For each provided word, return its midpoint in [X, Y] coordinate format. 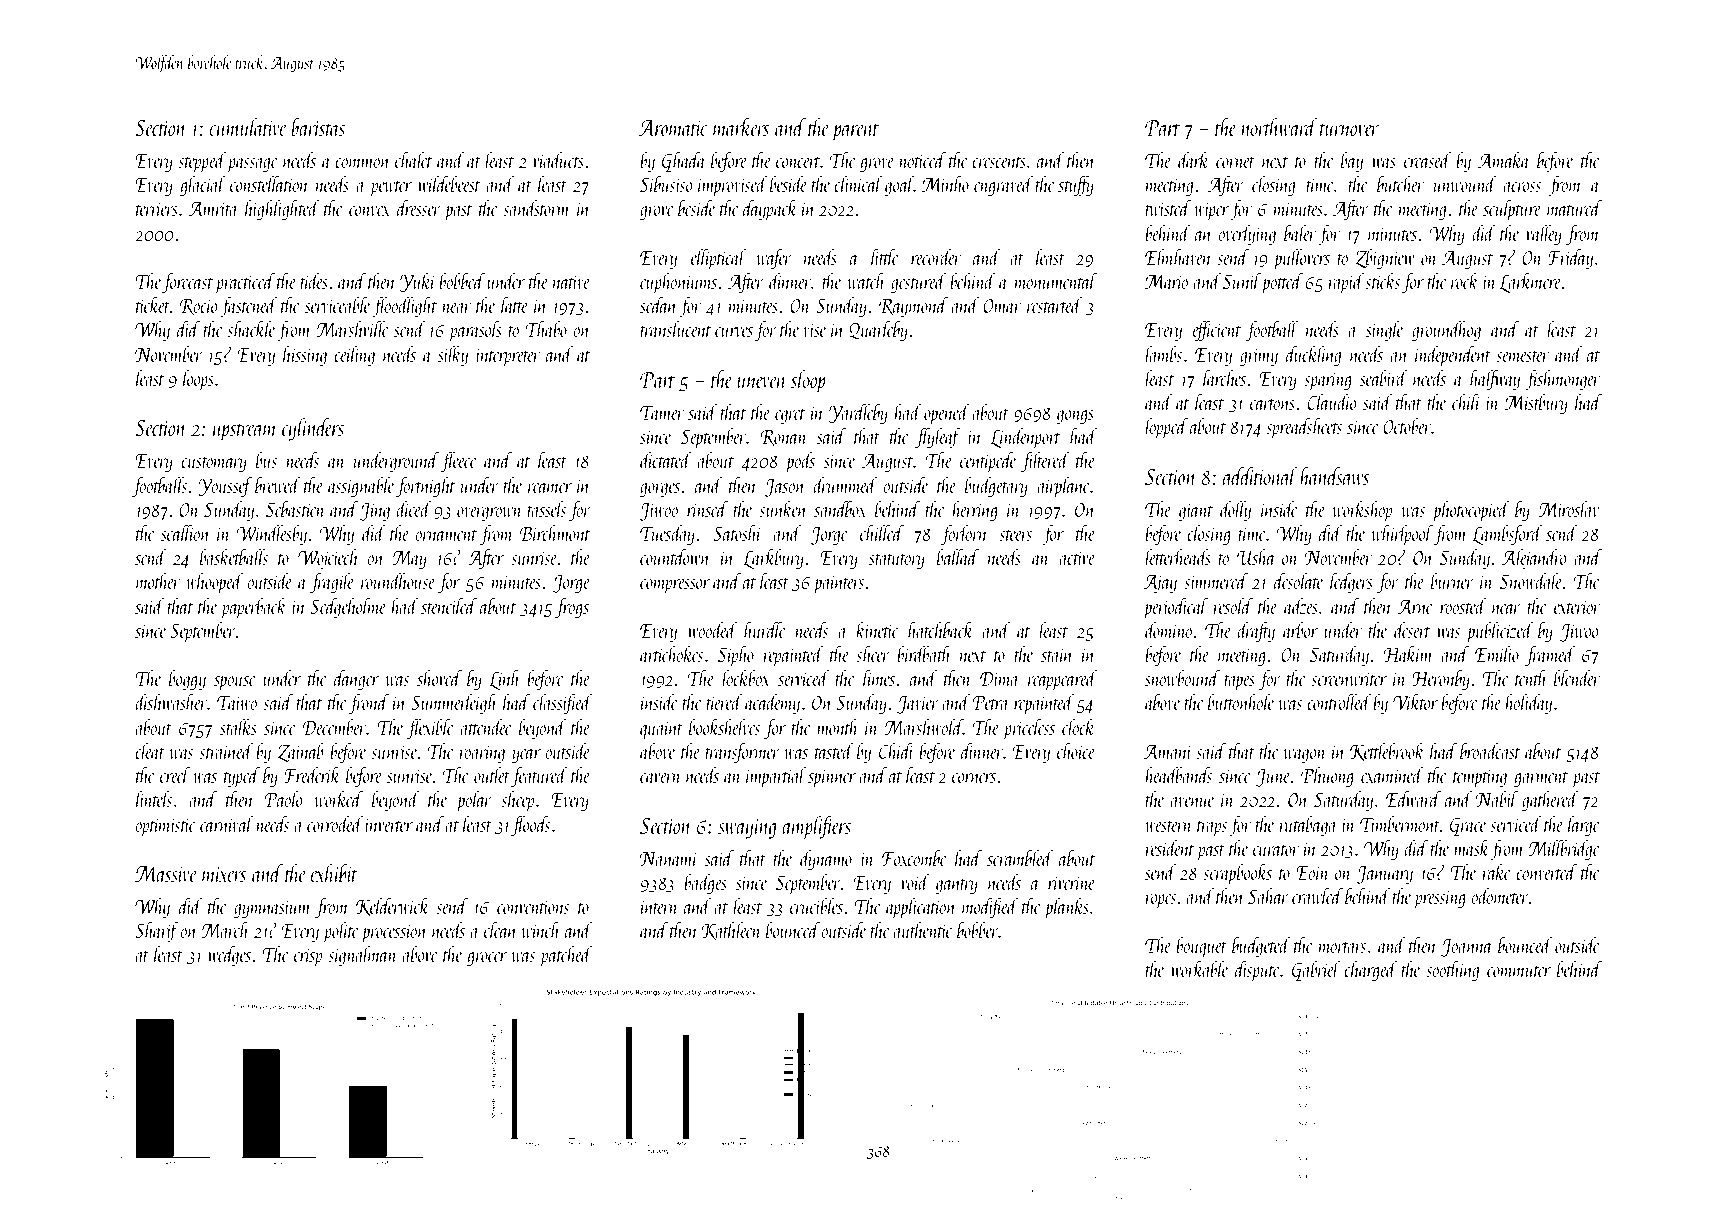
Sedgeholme [348, 608]
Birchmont [555, 533]
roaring [482, 754]
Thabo [546, 329]
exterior [1577, 607]
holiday [1528, 704]
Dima [999, 678]
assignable [361, 487]
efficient [1216, 331]
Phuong [1327, 777]
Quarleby [878, 331]
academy [772, 704]
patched [566, 956]
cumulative [248, 127]
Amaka [1503, 160]
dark [1193, 160]
